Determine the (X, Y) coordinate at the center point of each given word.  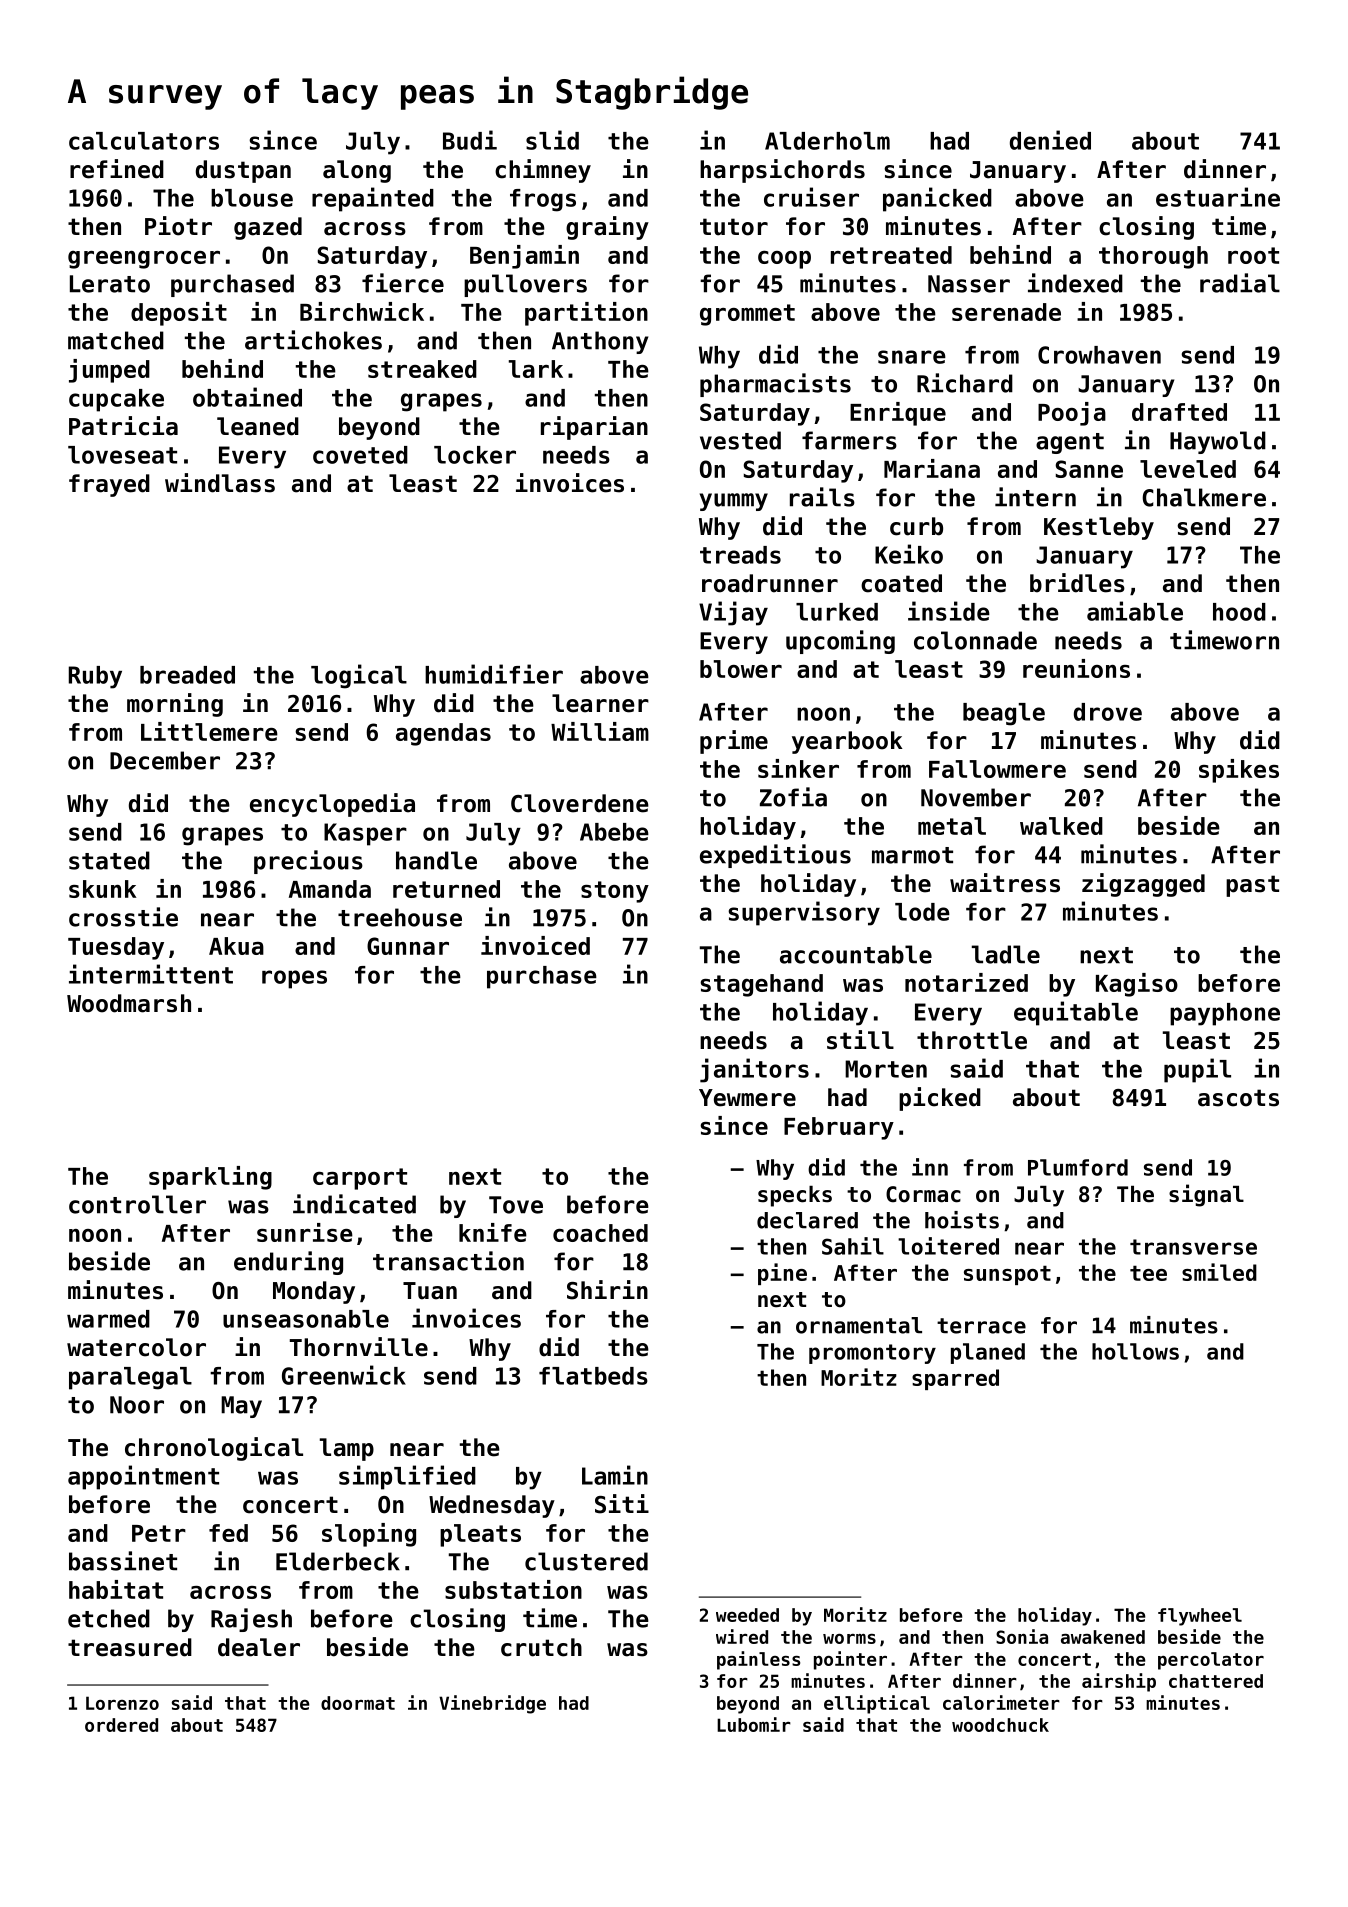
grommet (747, 315)
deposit (179, 314)
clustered (586, 1561)
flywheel (1200, 1617)
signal (1206, 1195)
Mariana (932, 468)
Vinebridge (492, 1704)
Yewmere (747, 1098)
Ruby (95, 677)
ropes (294, 979)
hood (1239, 612)
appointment (143, 1477)
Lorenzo (122, 1703)
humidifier (494, 674)
